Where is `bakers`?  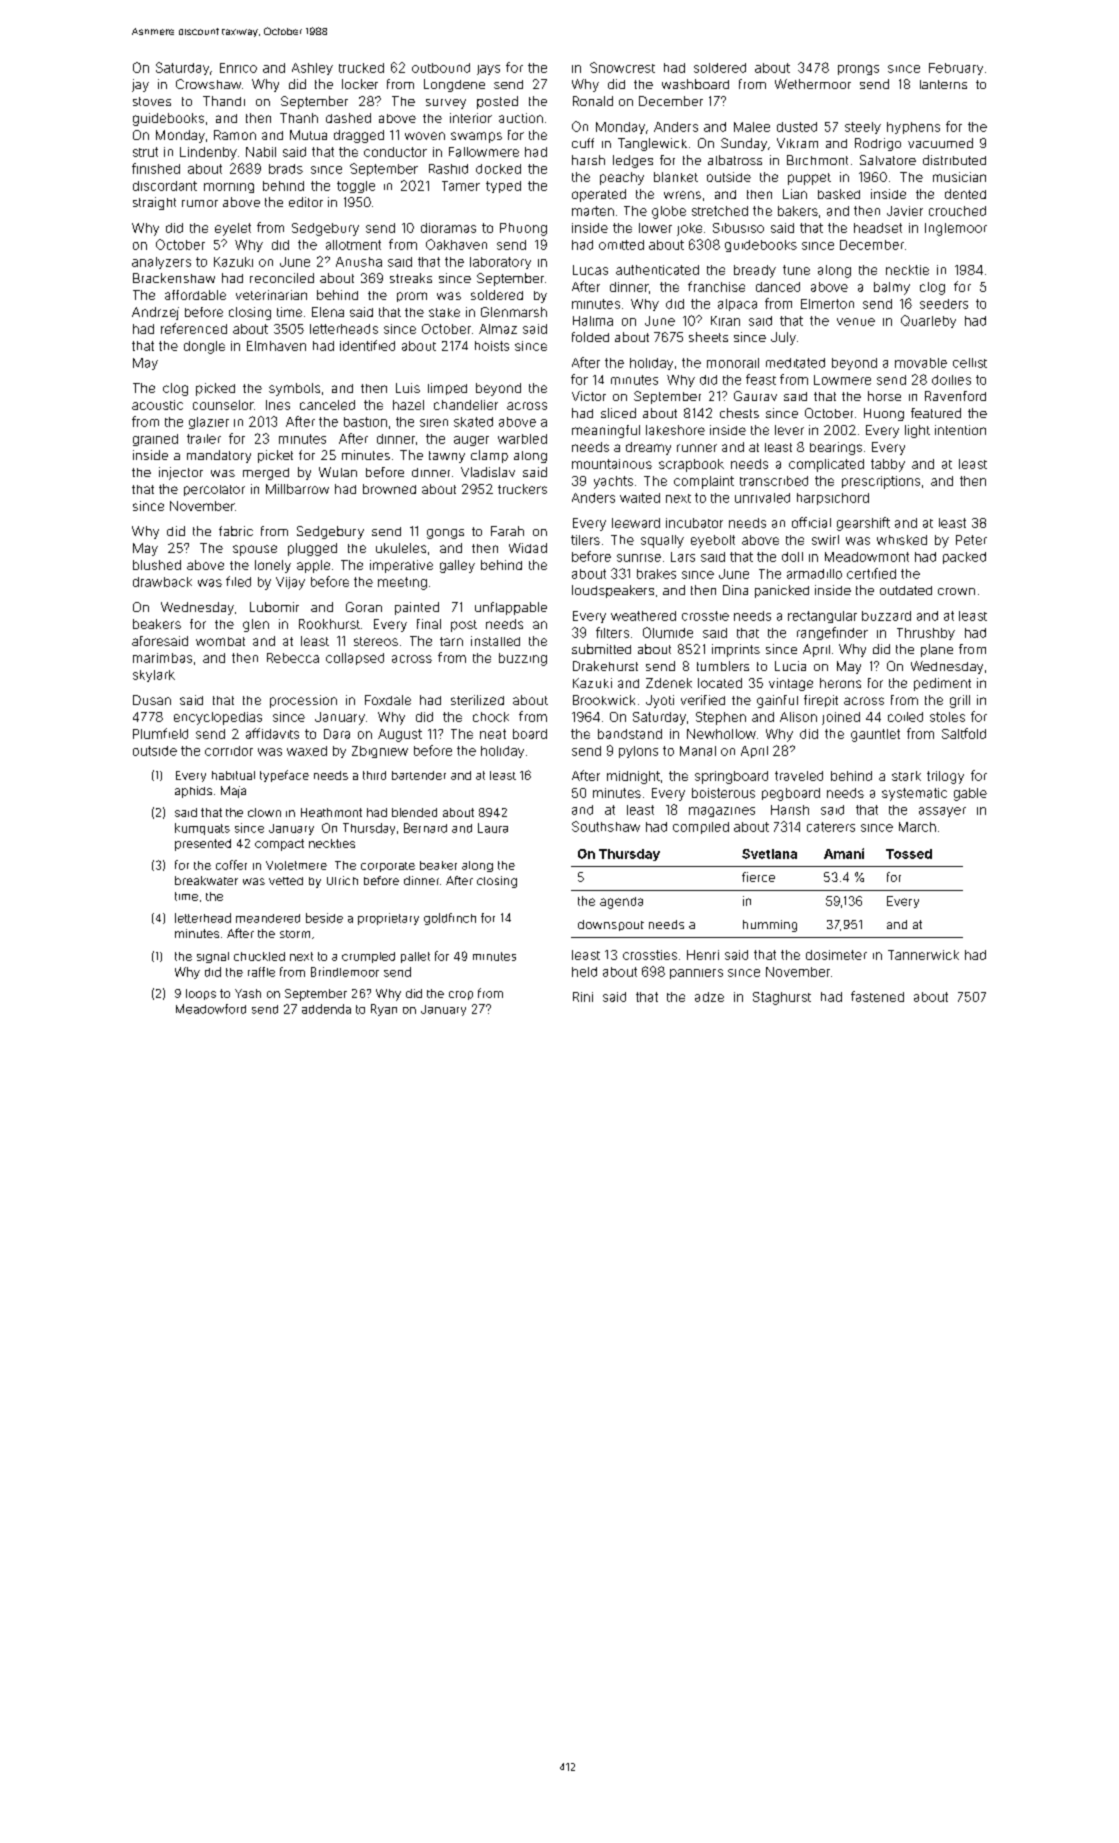
bakers is located at coordinates (798, 211).
